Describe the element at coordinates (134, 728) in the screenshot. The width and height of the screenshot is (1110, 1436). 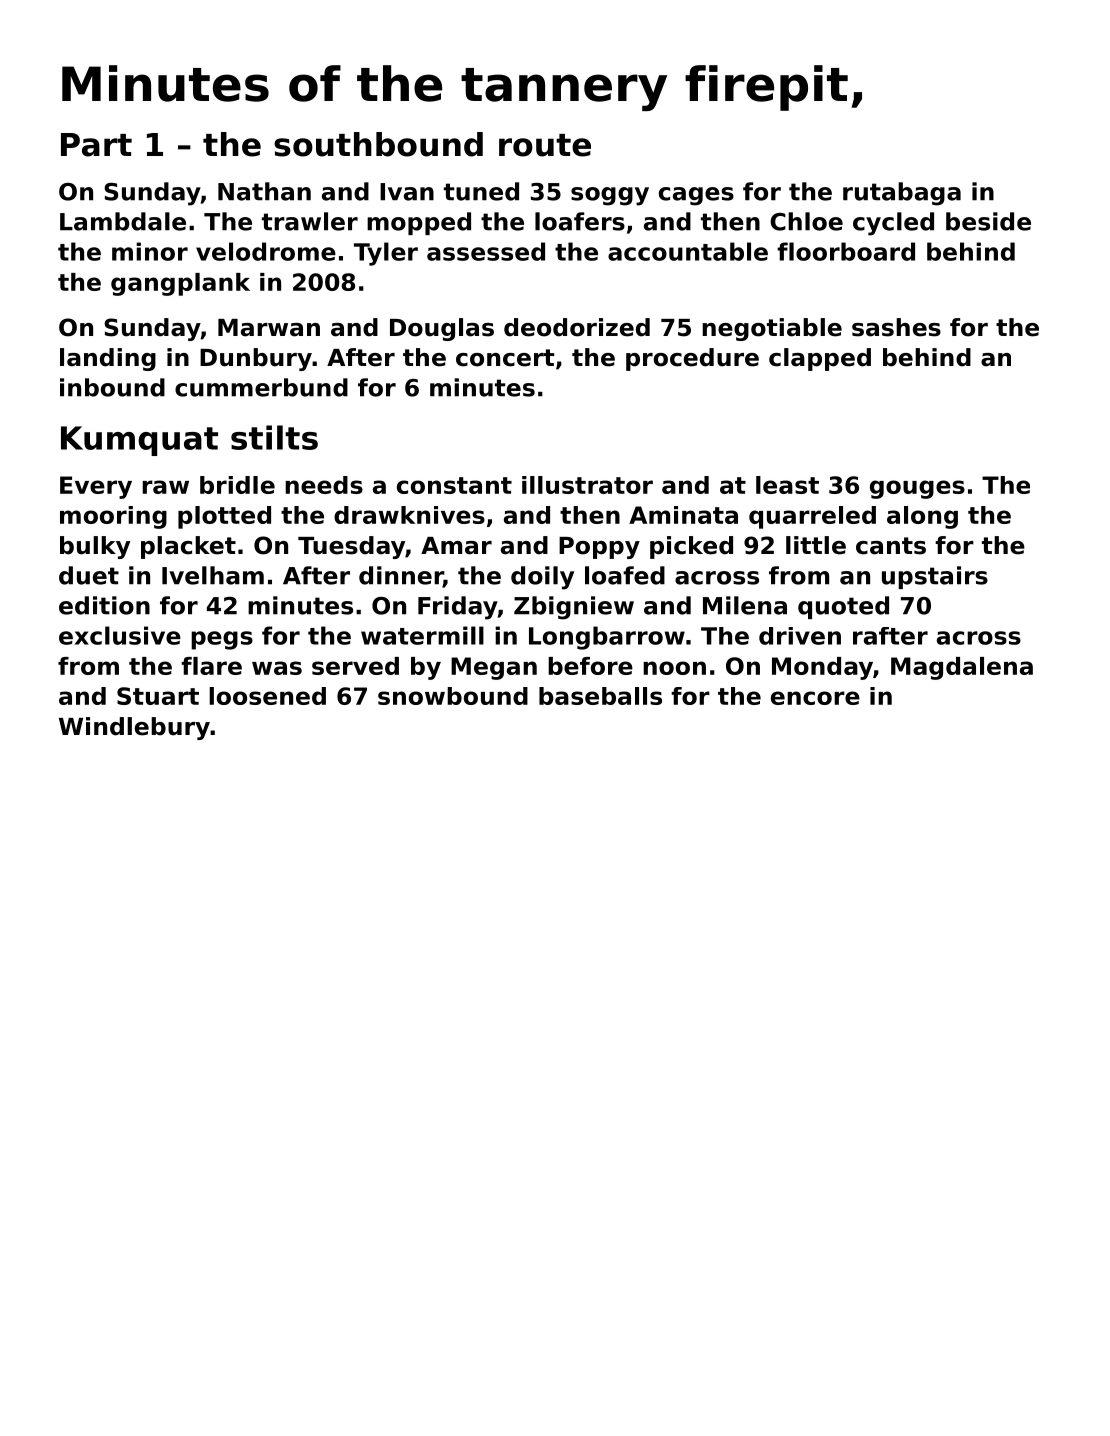
I see `Windlebury` at that location.
